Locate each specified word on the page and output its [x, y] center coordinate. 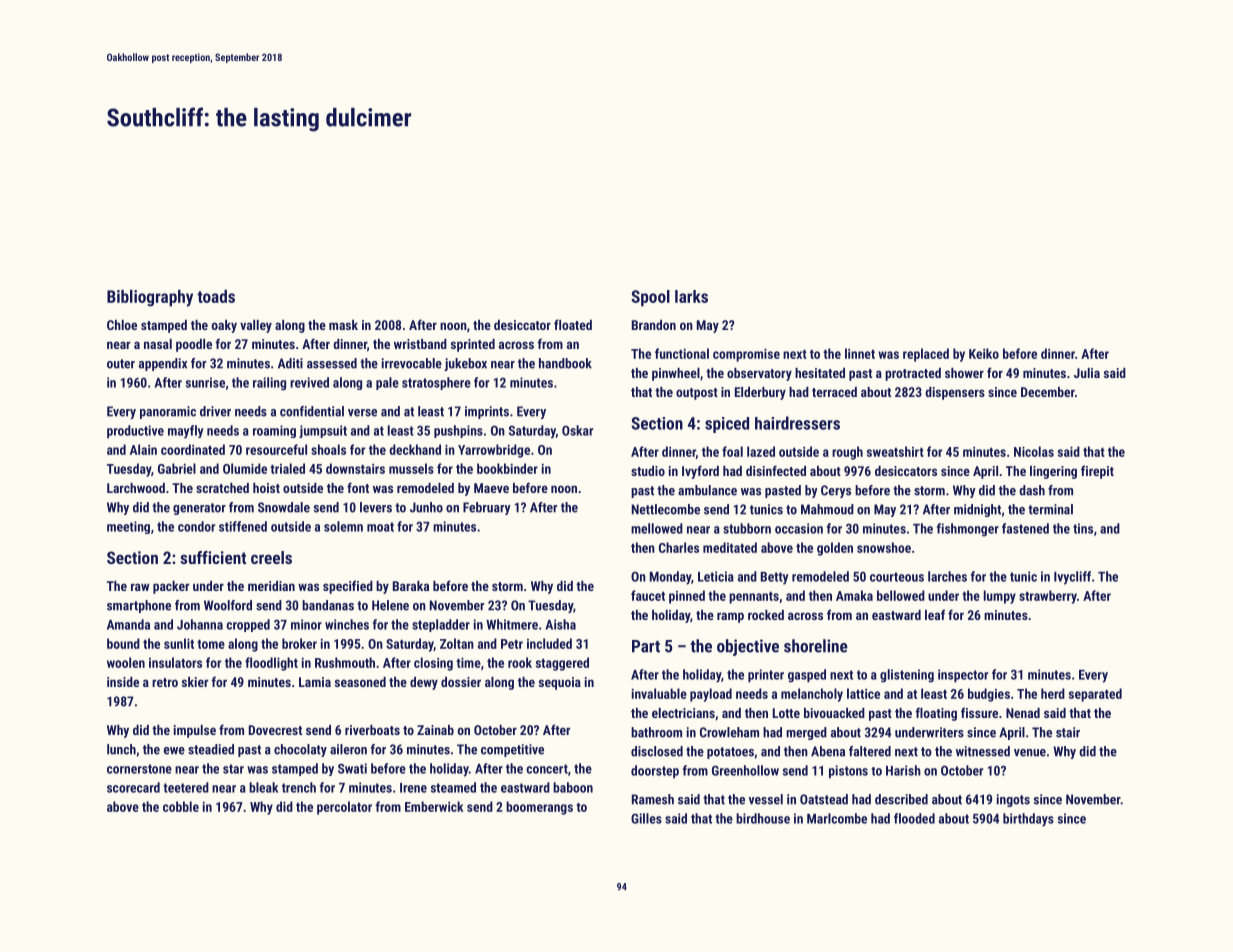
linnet [860, 353]
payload [711, 695]
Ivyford [700, 472]
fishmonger [968, 530]
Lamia [315, 682]
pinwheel [676, 374]
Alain [143, 449]
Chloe [122, 325]
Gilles [646, 818]
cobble [181, 806]
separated [1095, 695]
